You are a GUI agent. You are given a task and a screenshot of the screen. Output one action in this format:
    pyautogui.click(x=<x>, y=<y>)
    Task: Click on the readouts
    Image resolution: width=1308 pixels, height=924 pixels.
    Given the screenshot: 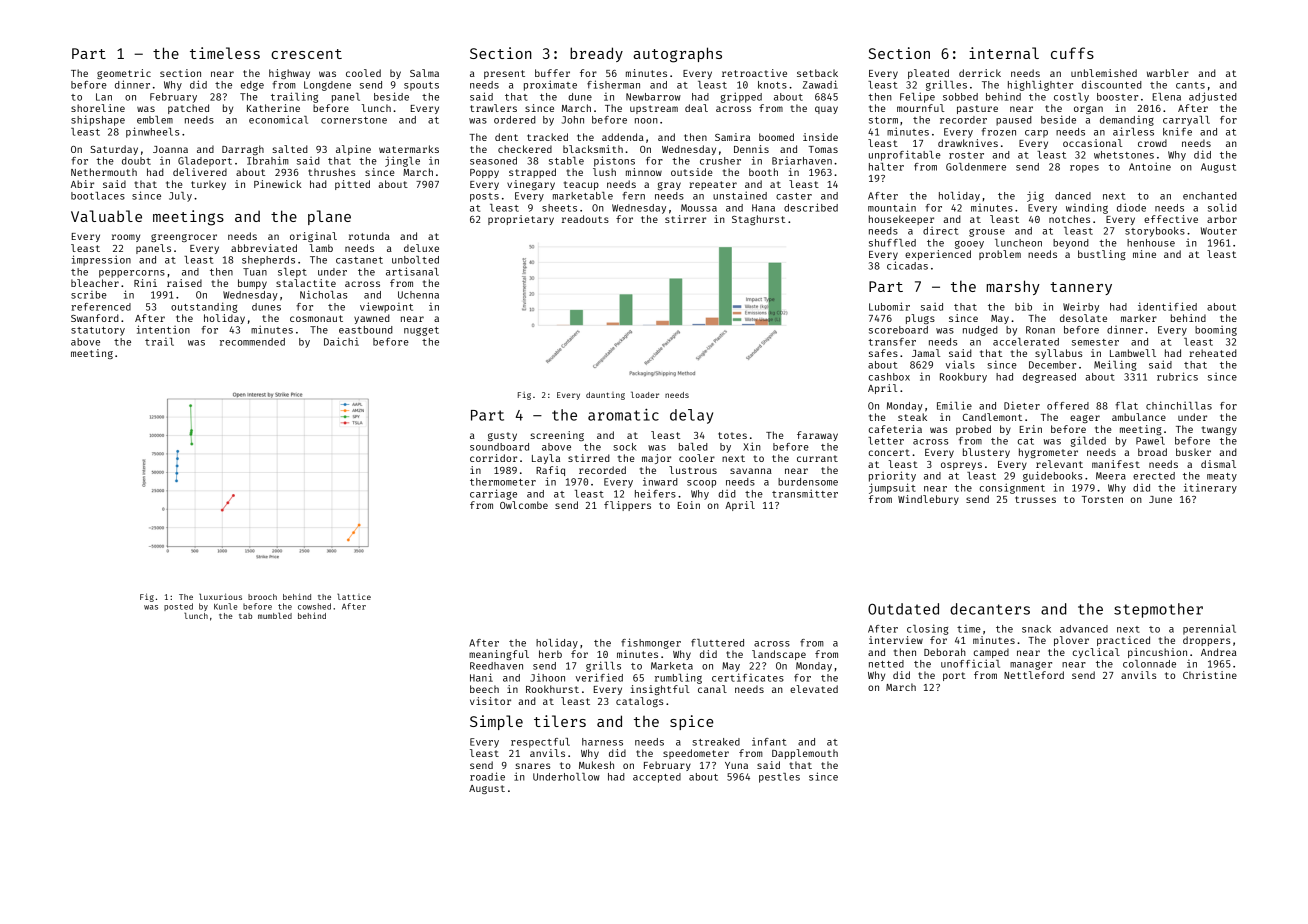 What is the action you would take?
    pyautogui.click(x=585, y=219)
